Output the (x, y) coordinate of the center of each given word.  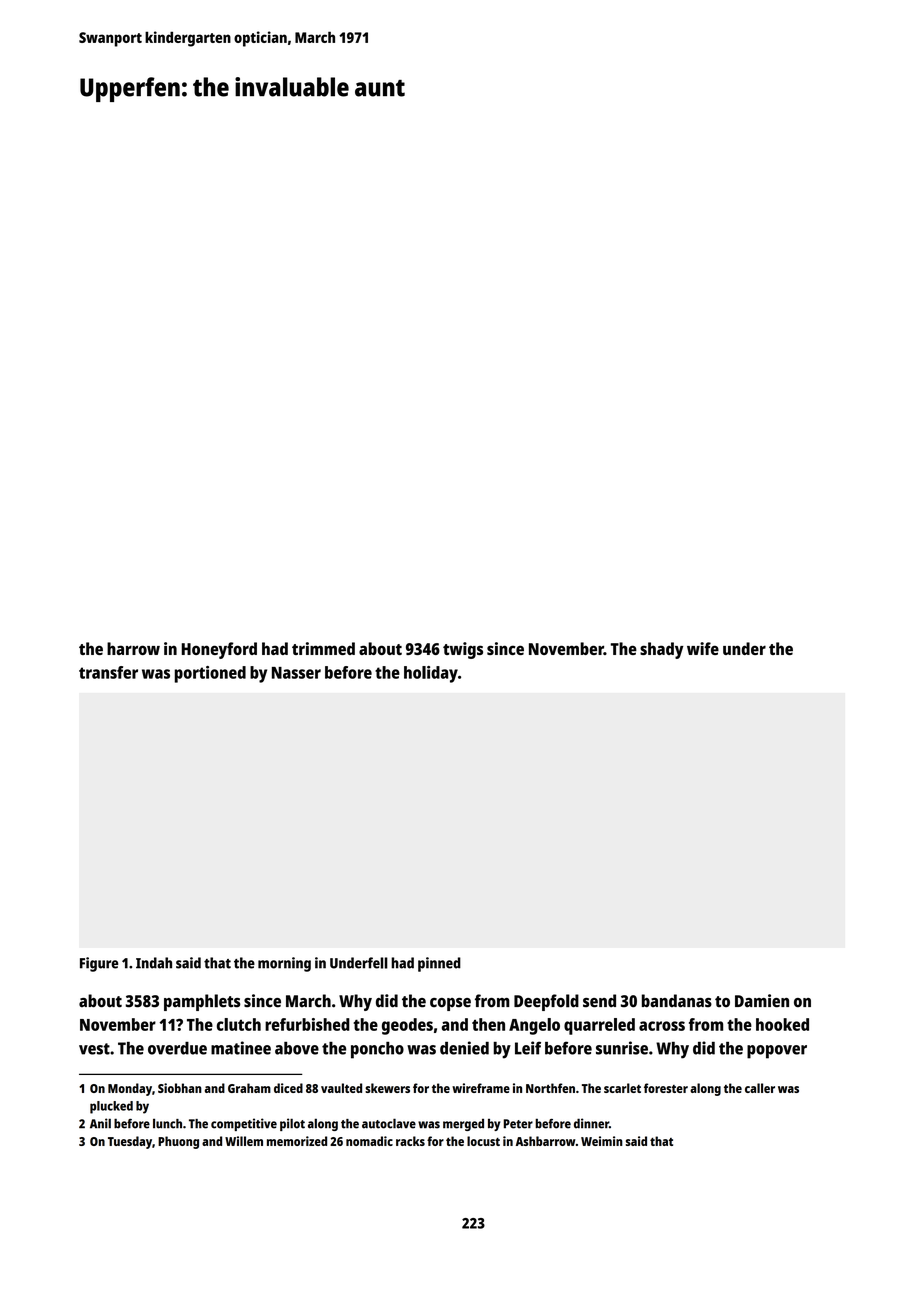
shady (662, 650)
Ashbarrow (546, 1141)
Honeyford (219, 650)
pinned (439, 964)
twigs (463, 650)
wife (703, 648)
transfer (108, 672)
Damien (762, 1001)
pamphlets (202, 1002)
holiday (431, 674)
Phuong (178, 1142)
